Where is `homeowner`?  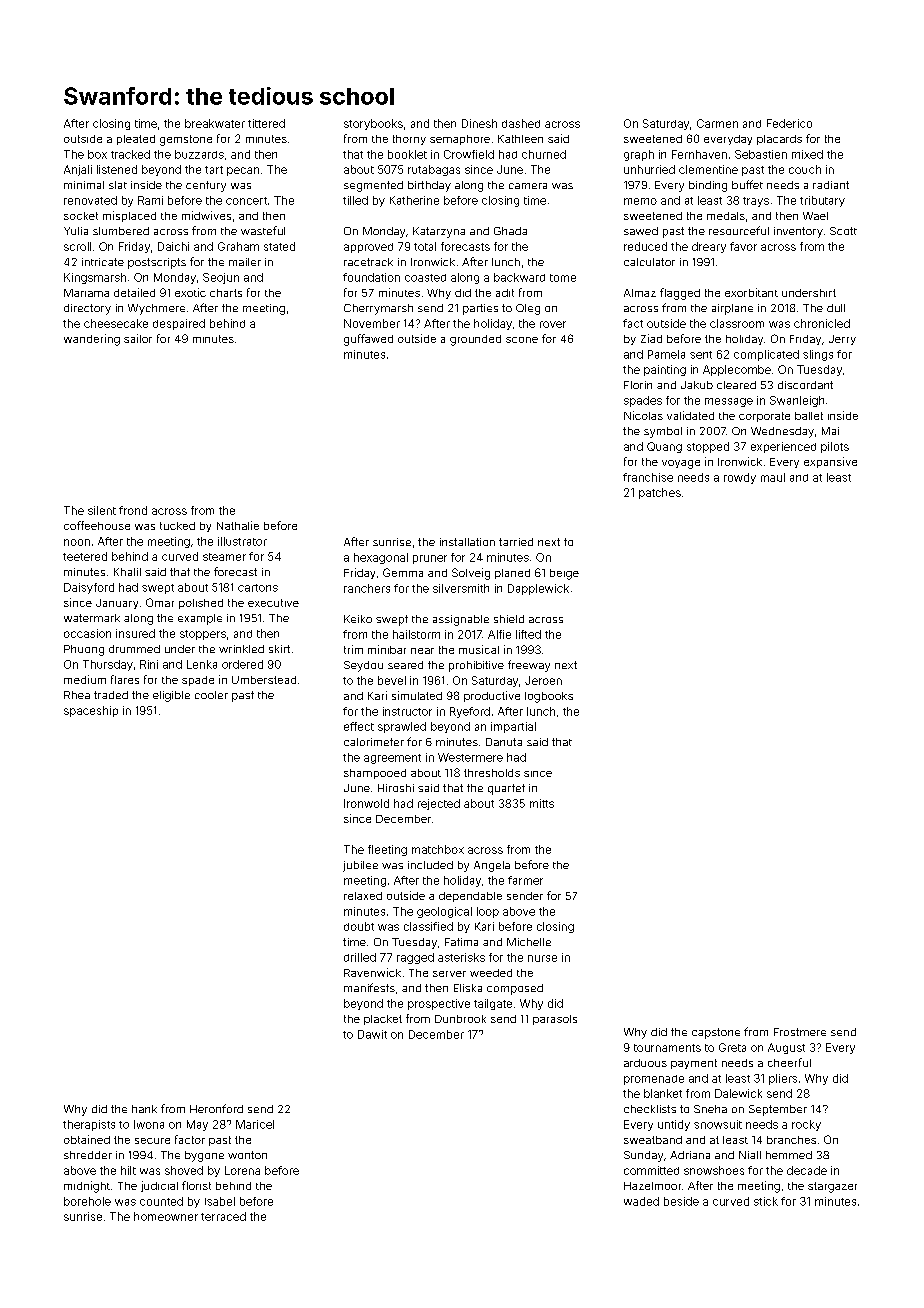 homeowner is located at coordinates (166, 1216).
